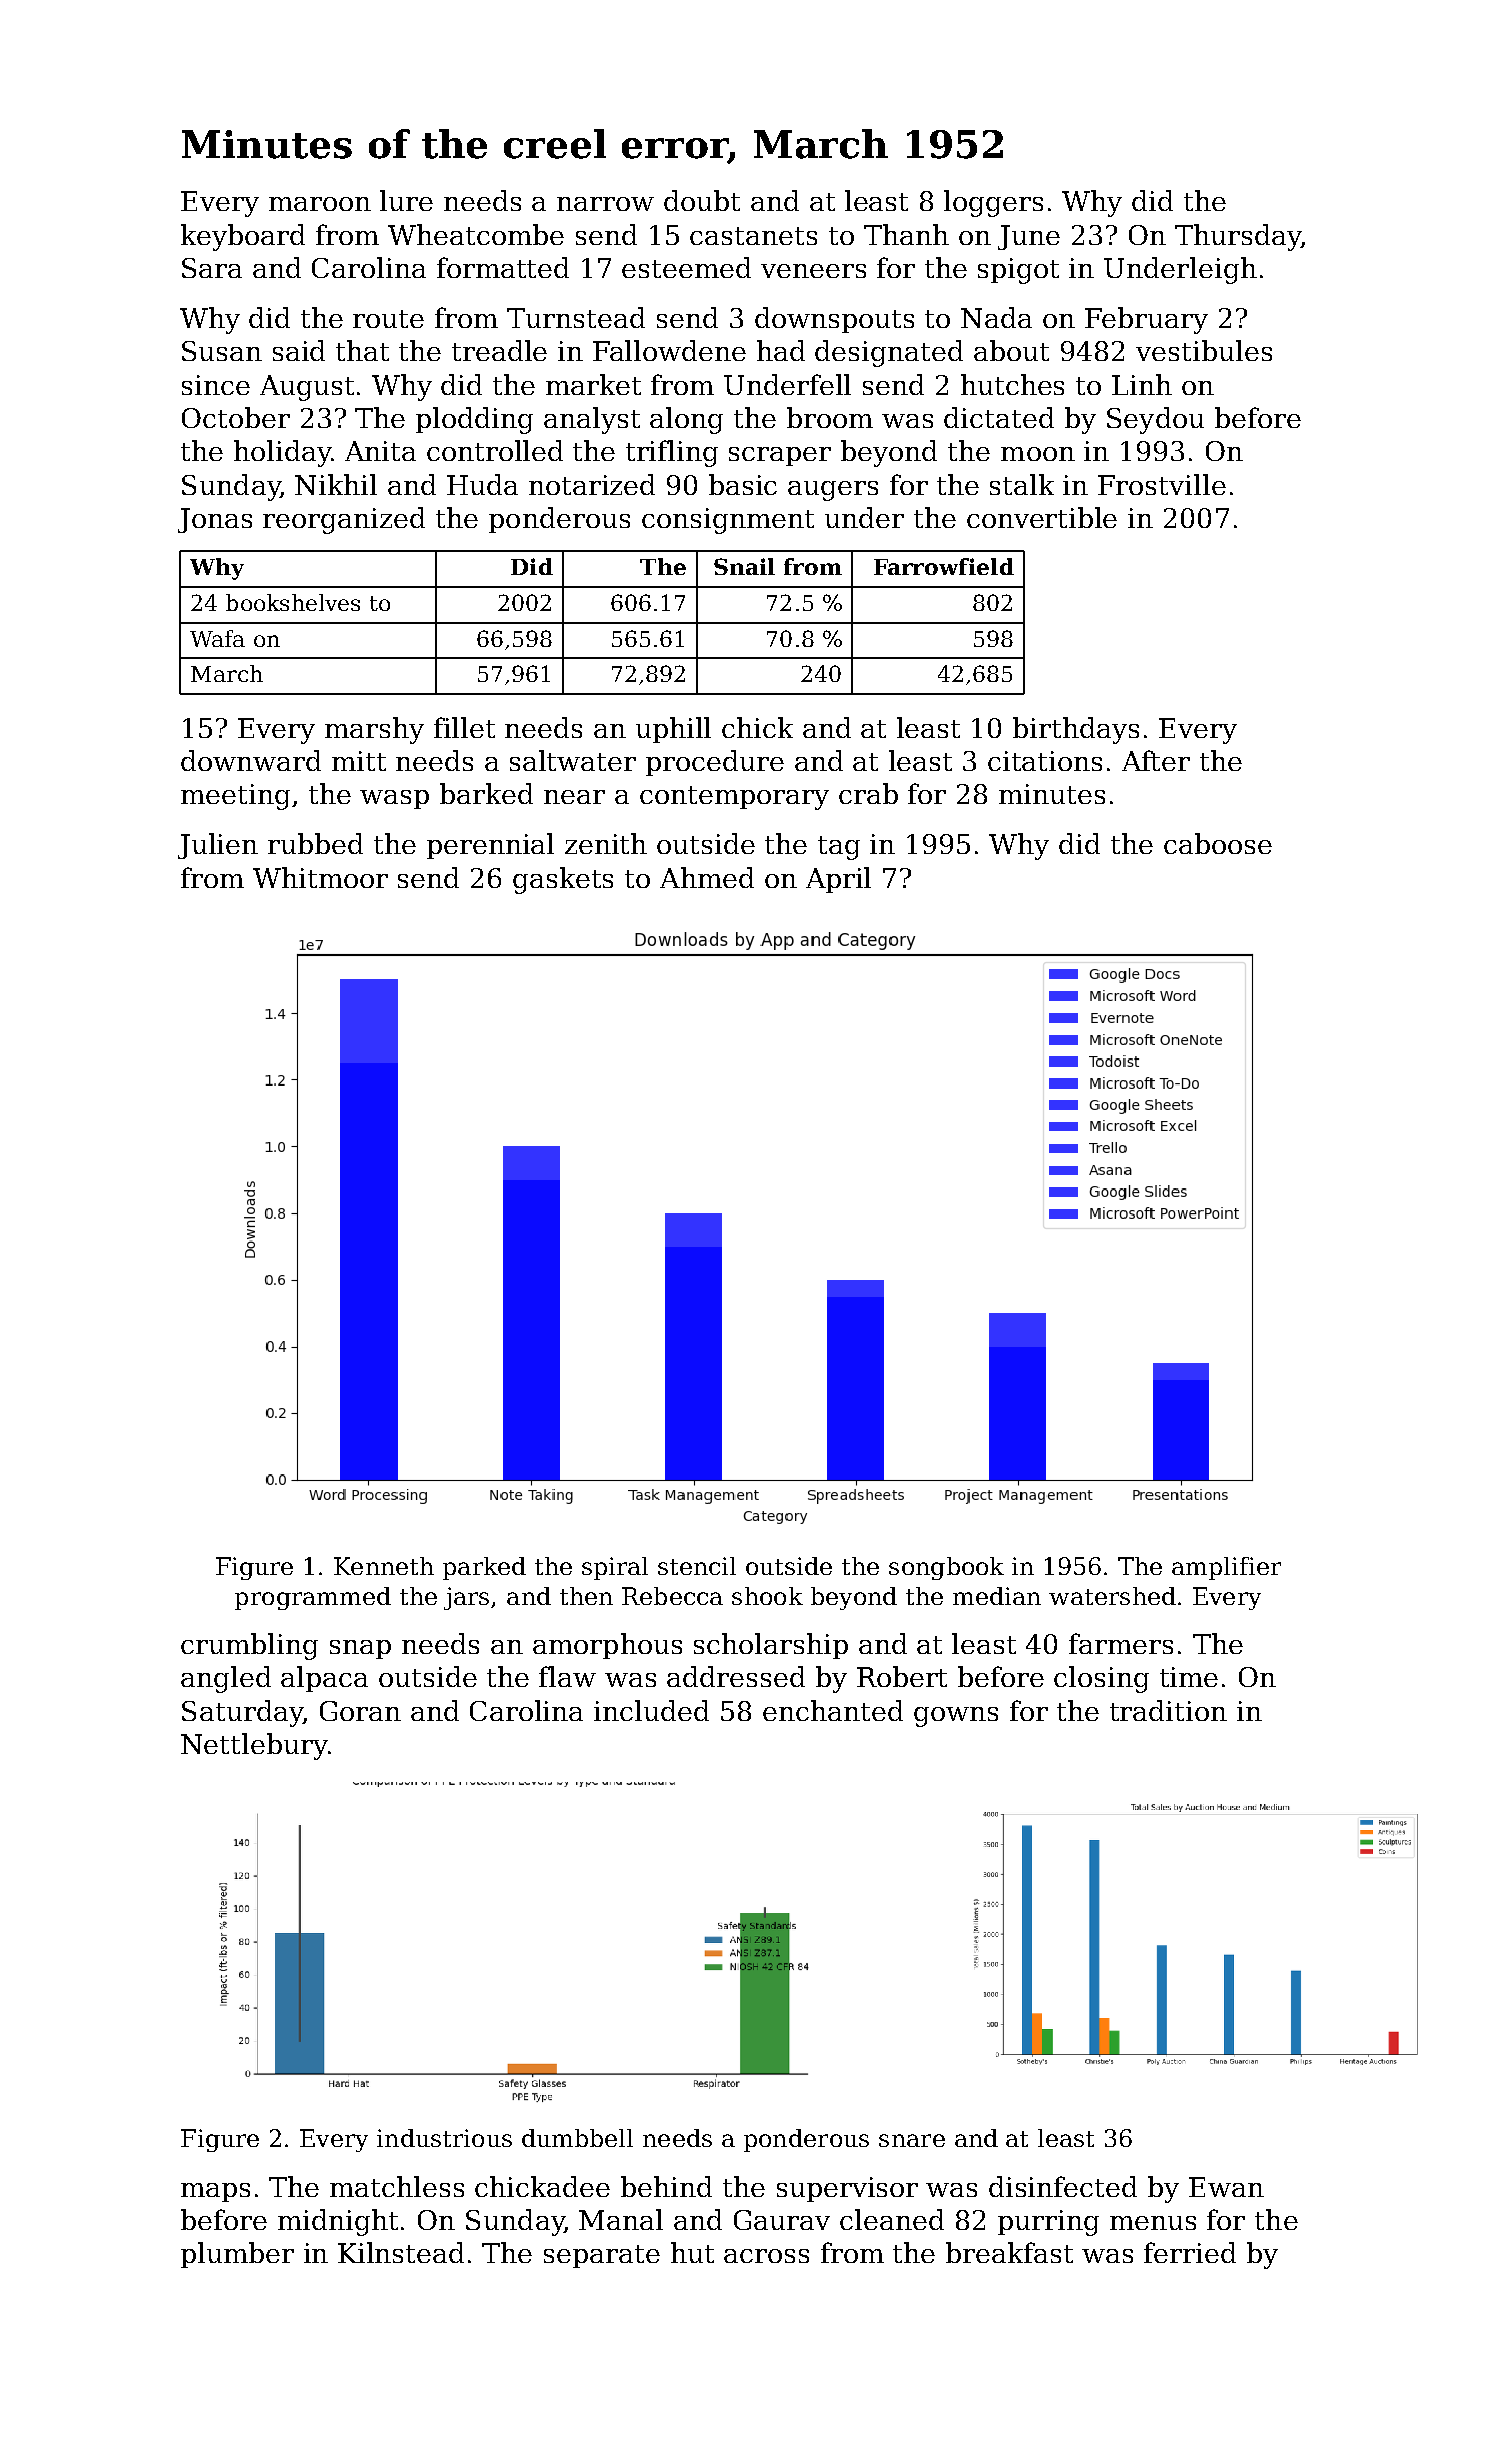 This page has height=2464, width=1496. I want to click on Ahmed, so click(707, 877).
